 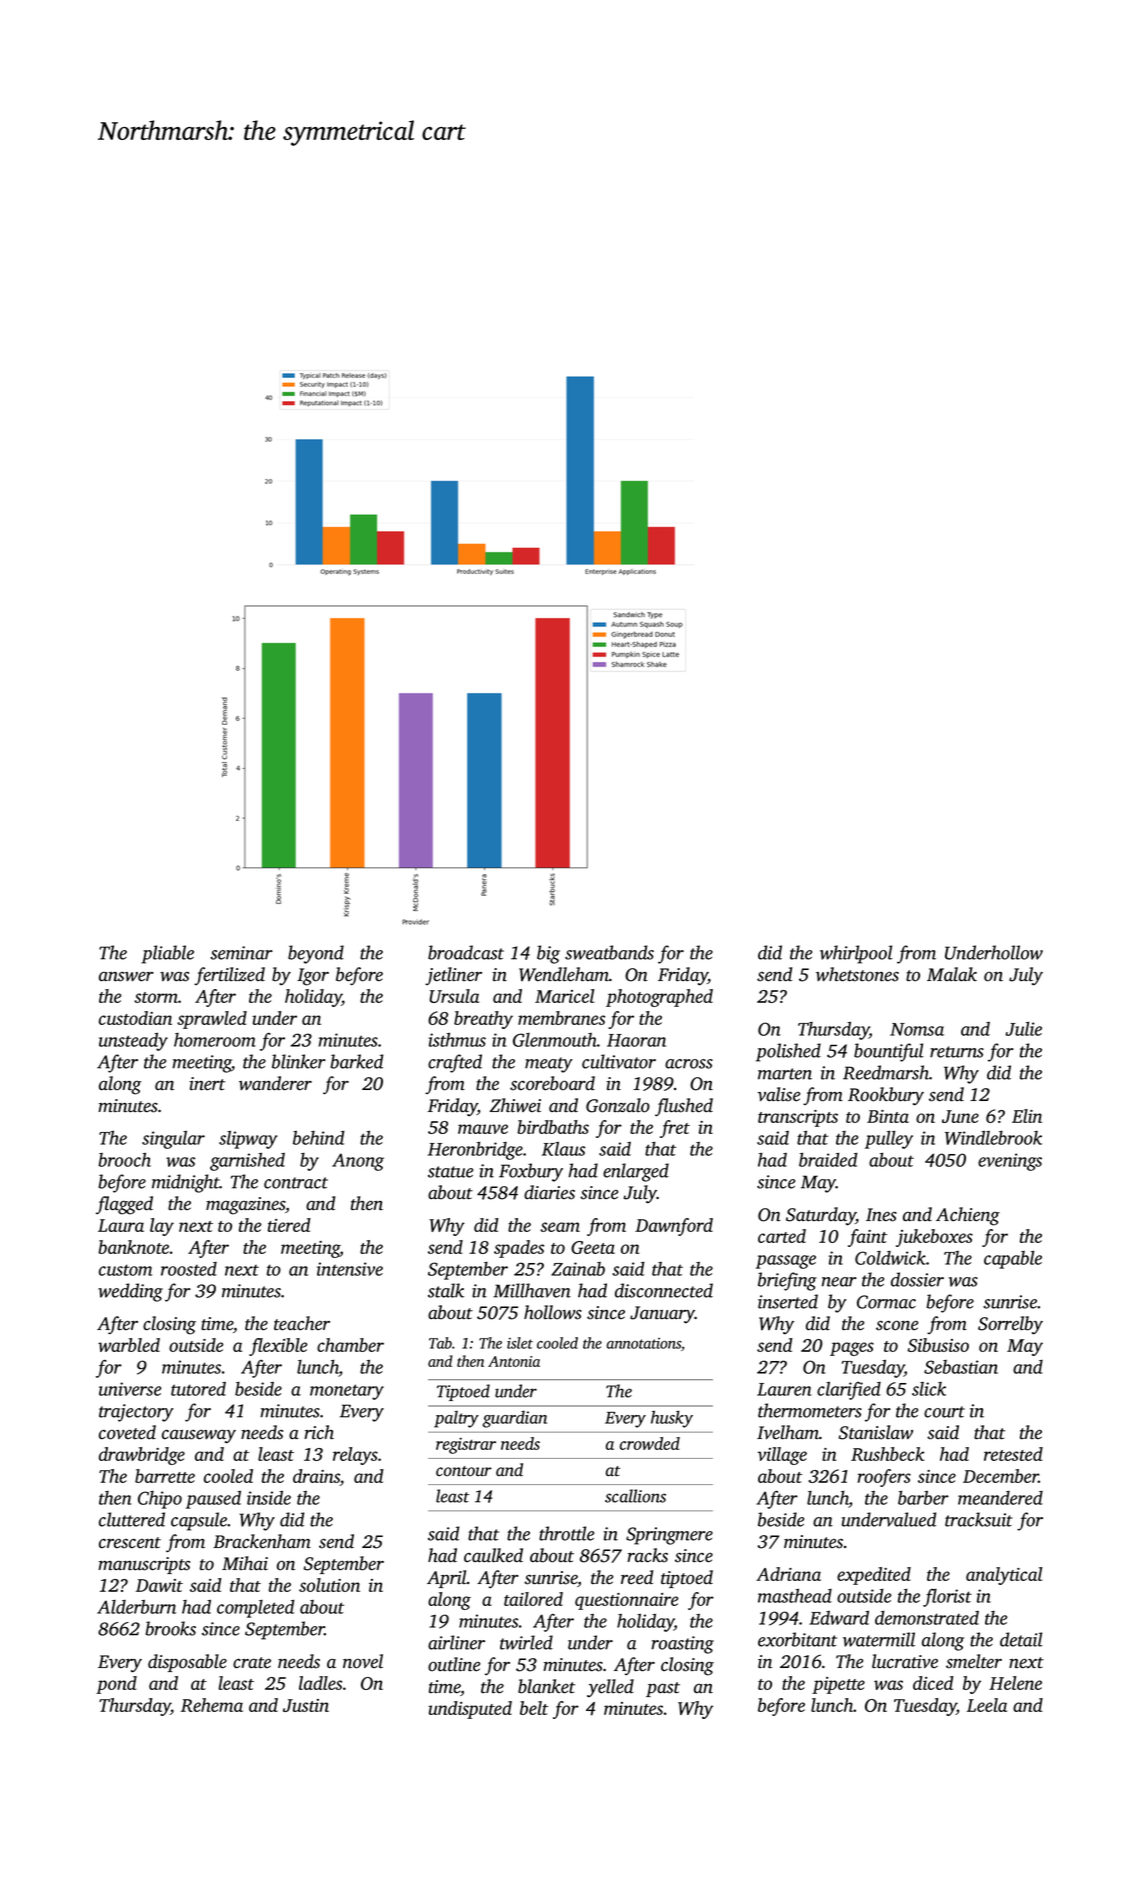 I want to click on Lauren, so click(x=784, y=1389).
